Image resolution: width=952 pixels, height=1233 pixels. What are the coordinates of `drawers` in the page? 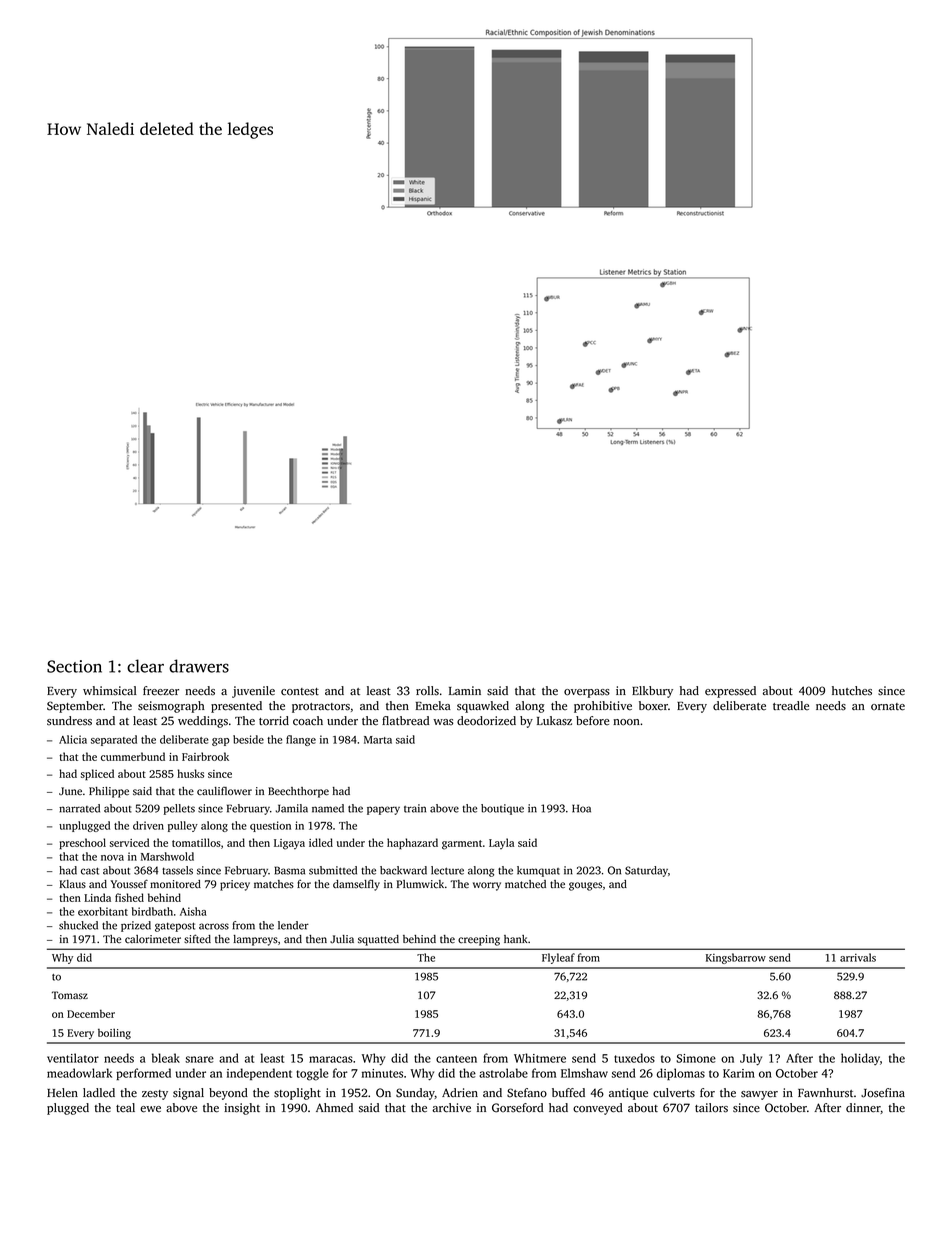 It's located at (199, 666).
